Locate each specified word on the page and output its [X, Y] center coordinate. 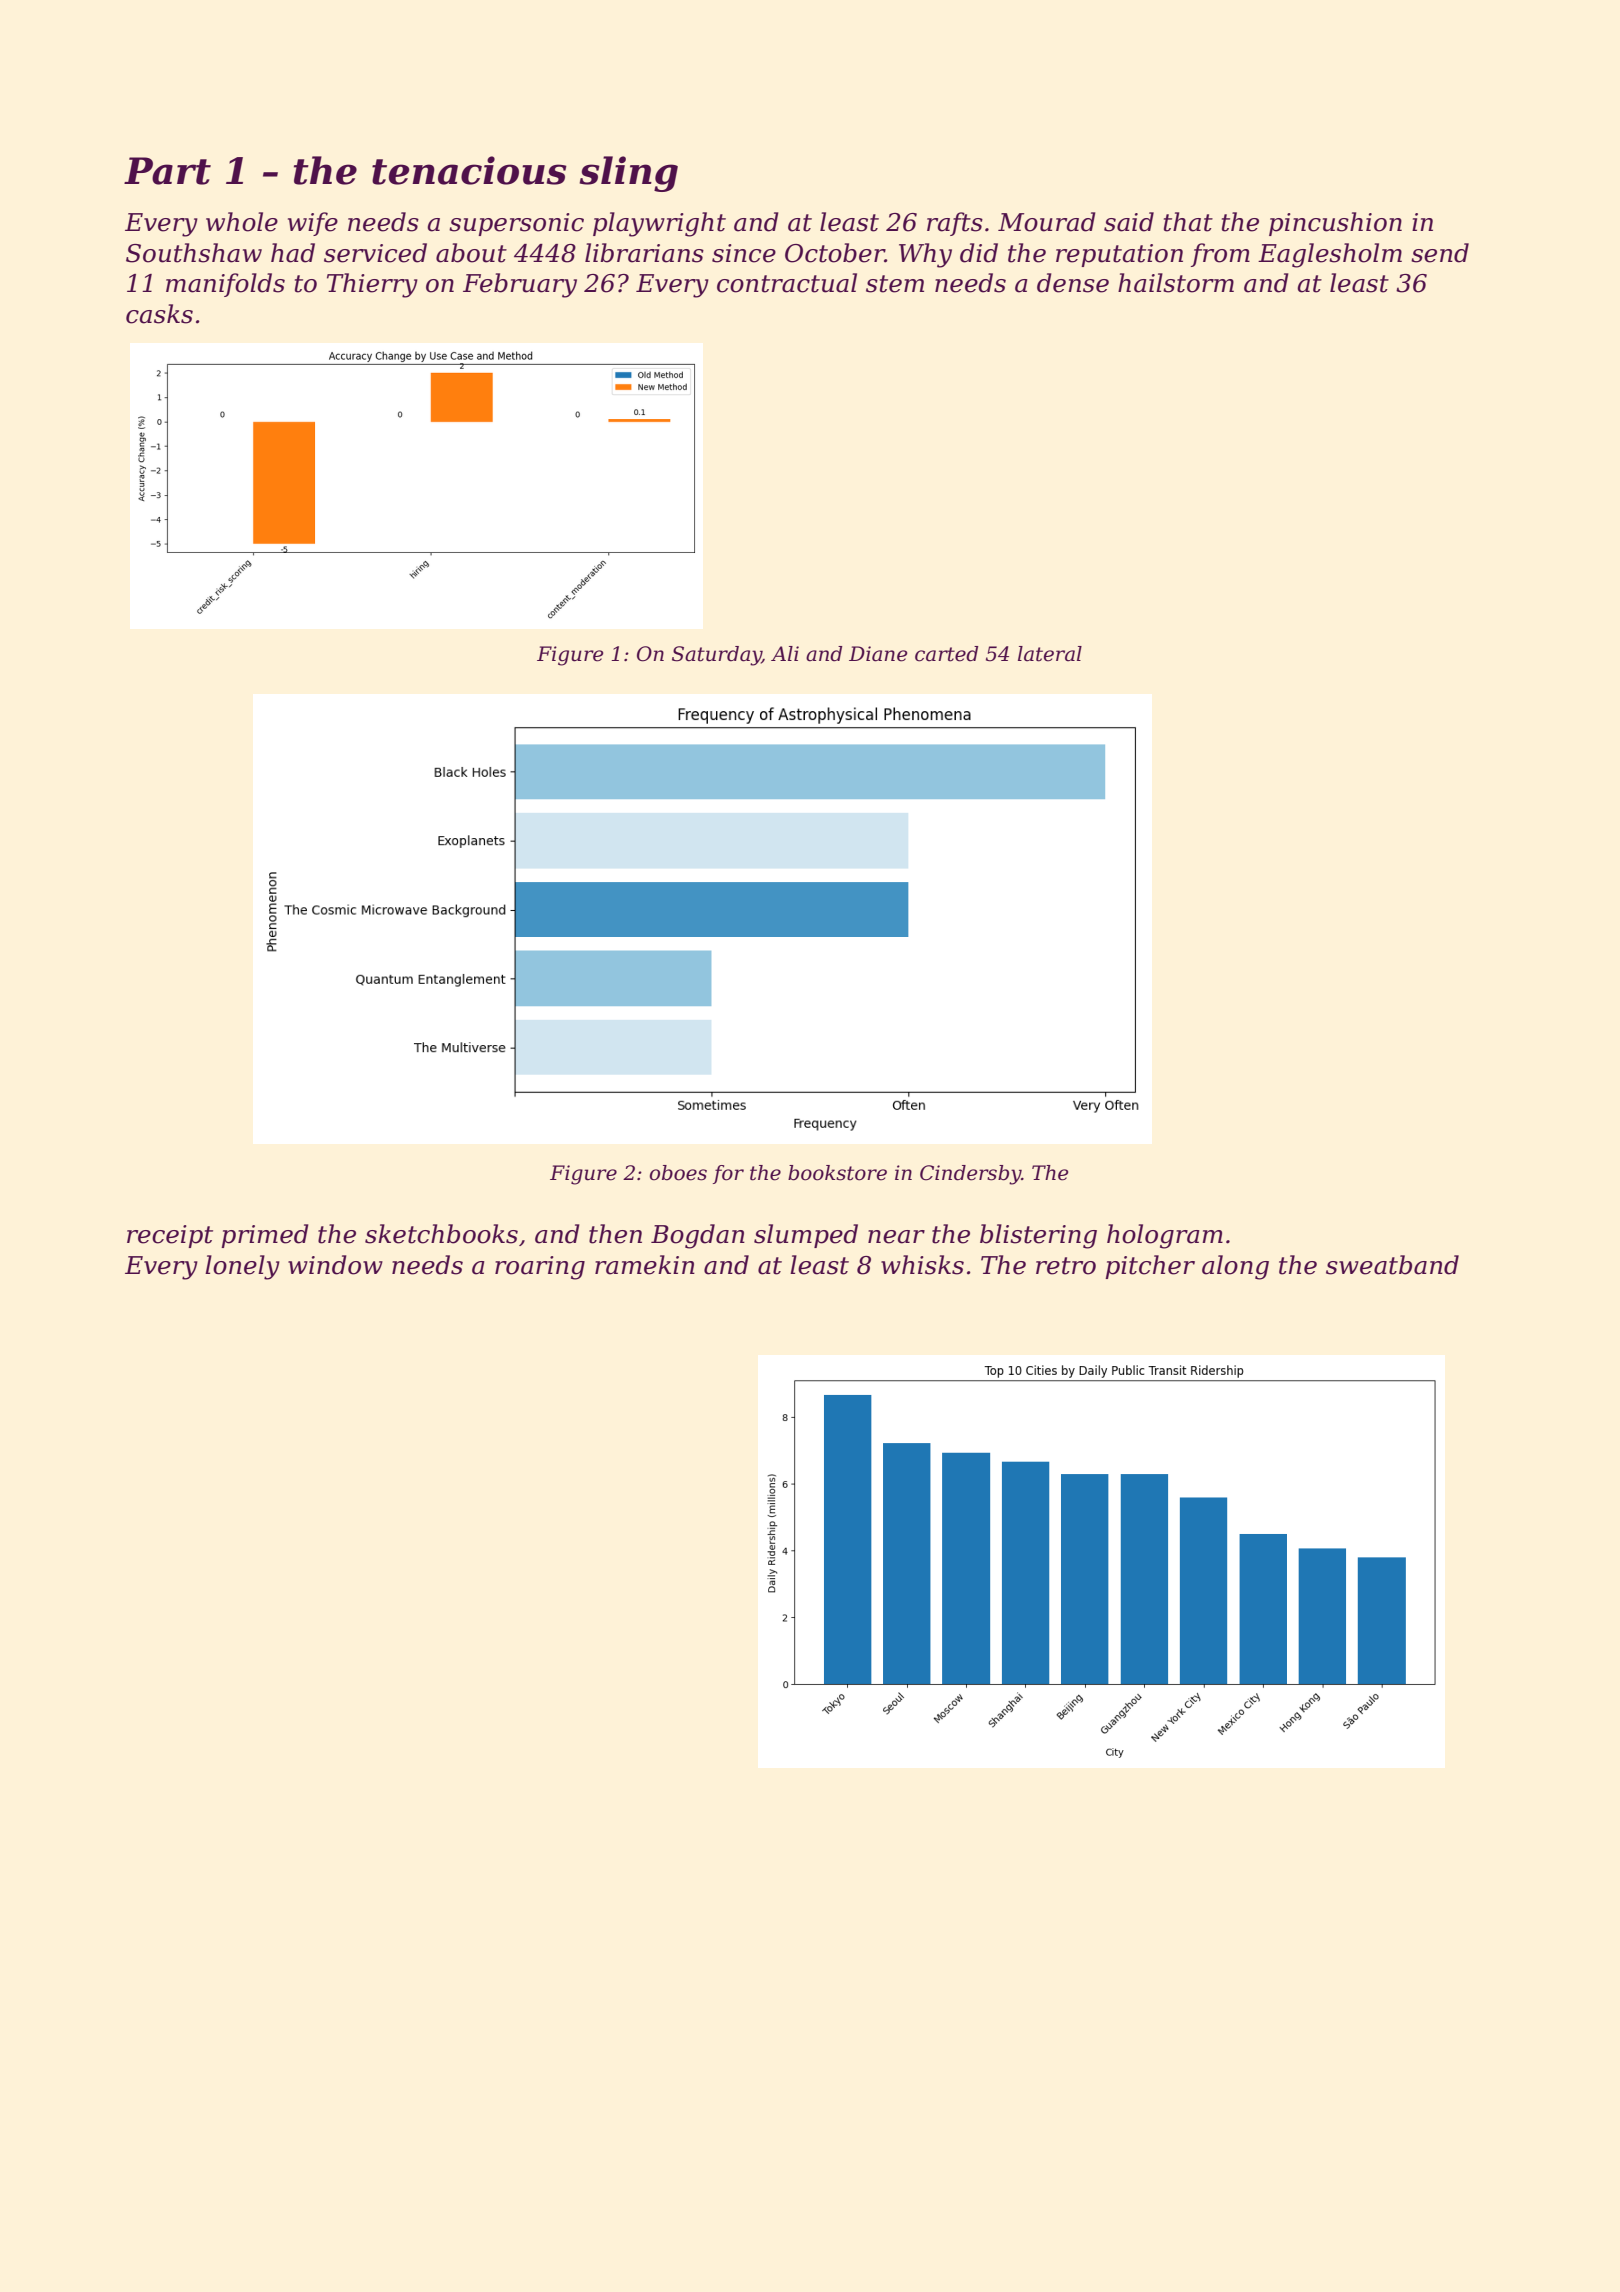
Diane [878, 654]
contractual [787, 283]
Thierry [372, 285]
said [1129, 222]
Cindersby [970, 1175]
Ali [785, 653]
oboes [678, 1173]
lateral [1050, 654]
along [1235, 1267]
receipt [170, 1236]
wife [313, 224]
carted [946, 654]
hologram [1165, 1236]
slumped [806, 1236]
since [744, 253]
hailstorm [1176, 283]
